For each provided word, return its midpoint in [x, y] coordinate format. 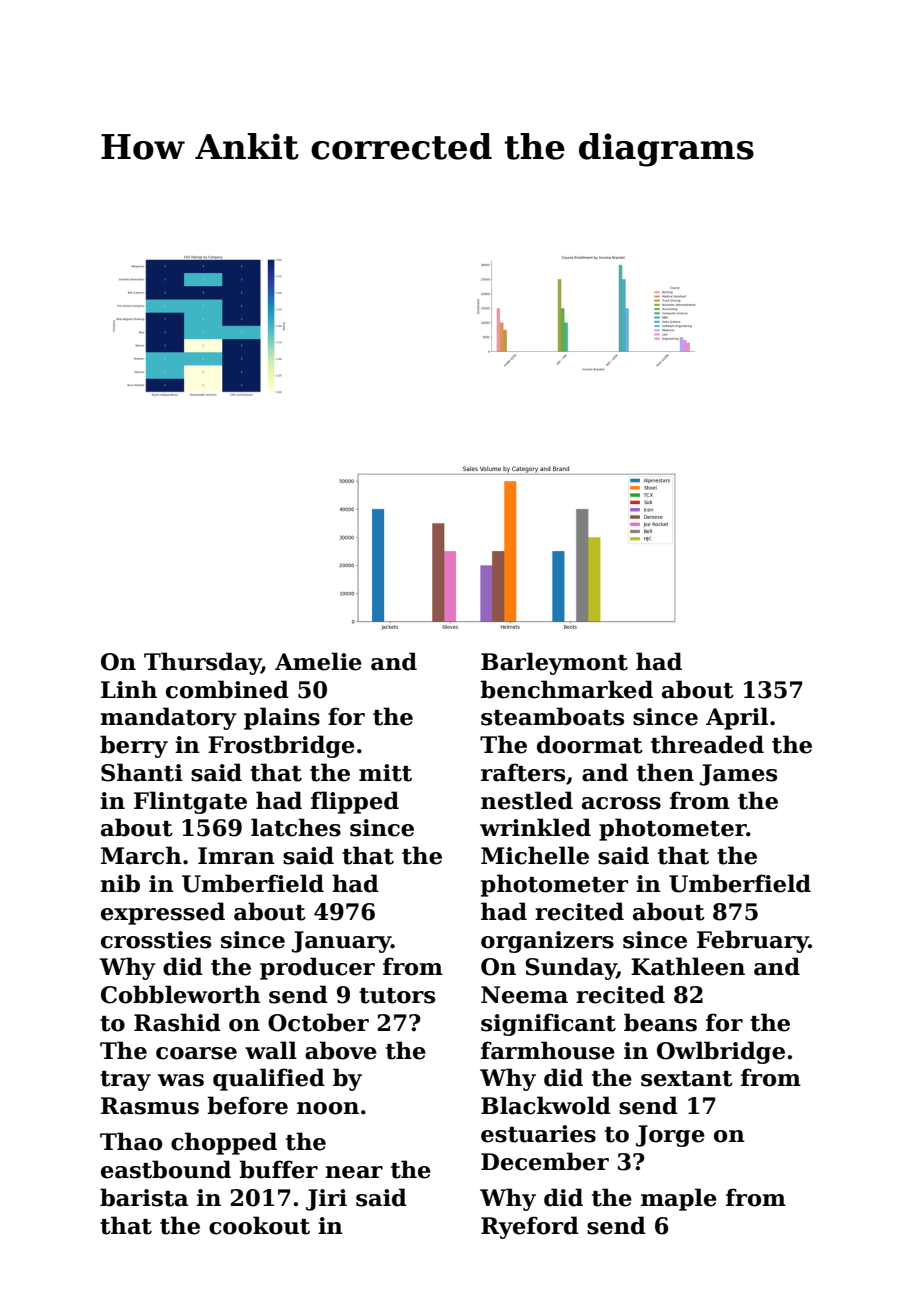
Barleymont [554, 663]
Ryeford [530, 1227]
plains [282, 718]
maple [679, 1199]
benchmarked [566, 689]
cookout [259, 1225]
